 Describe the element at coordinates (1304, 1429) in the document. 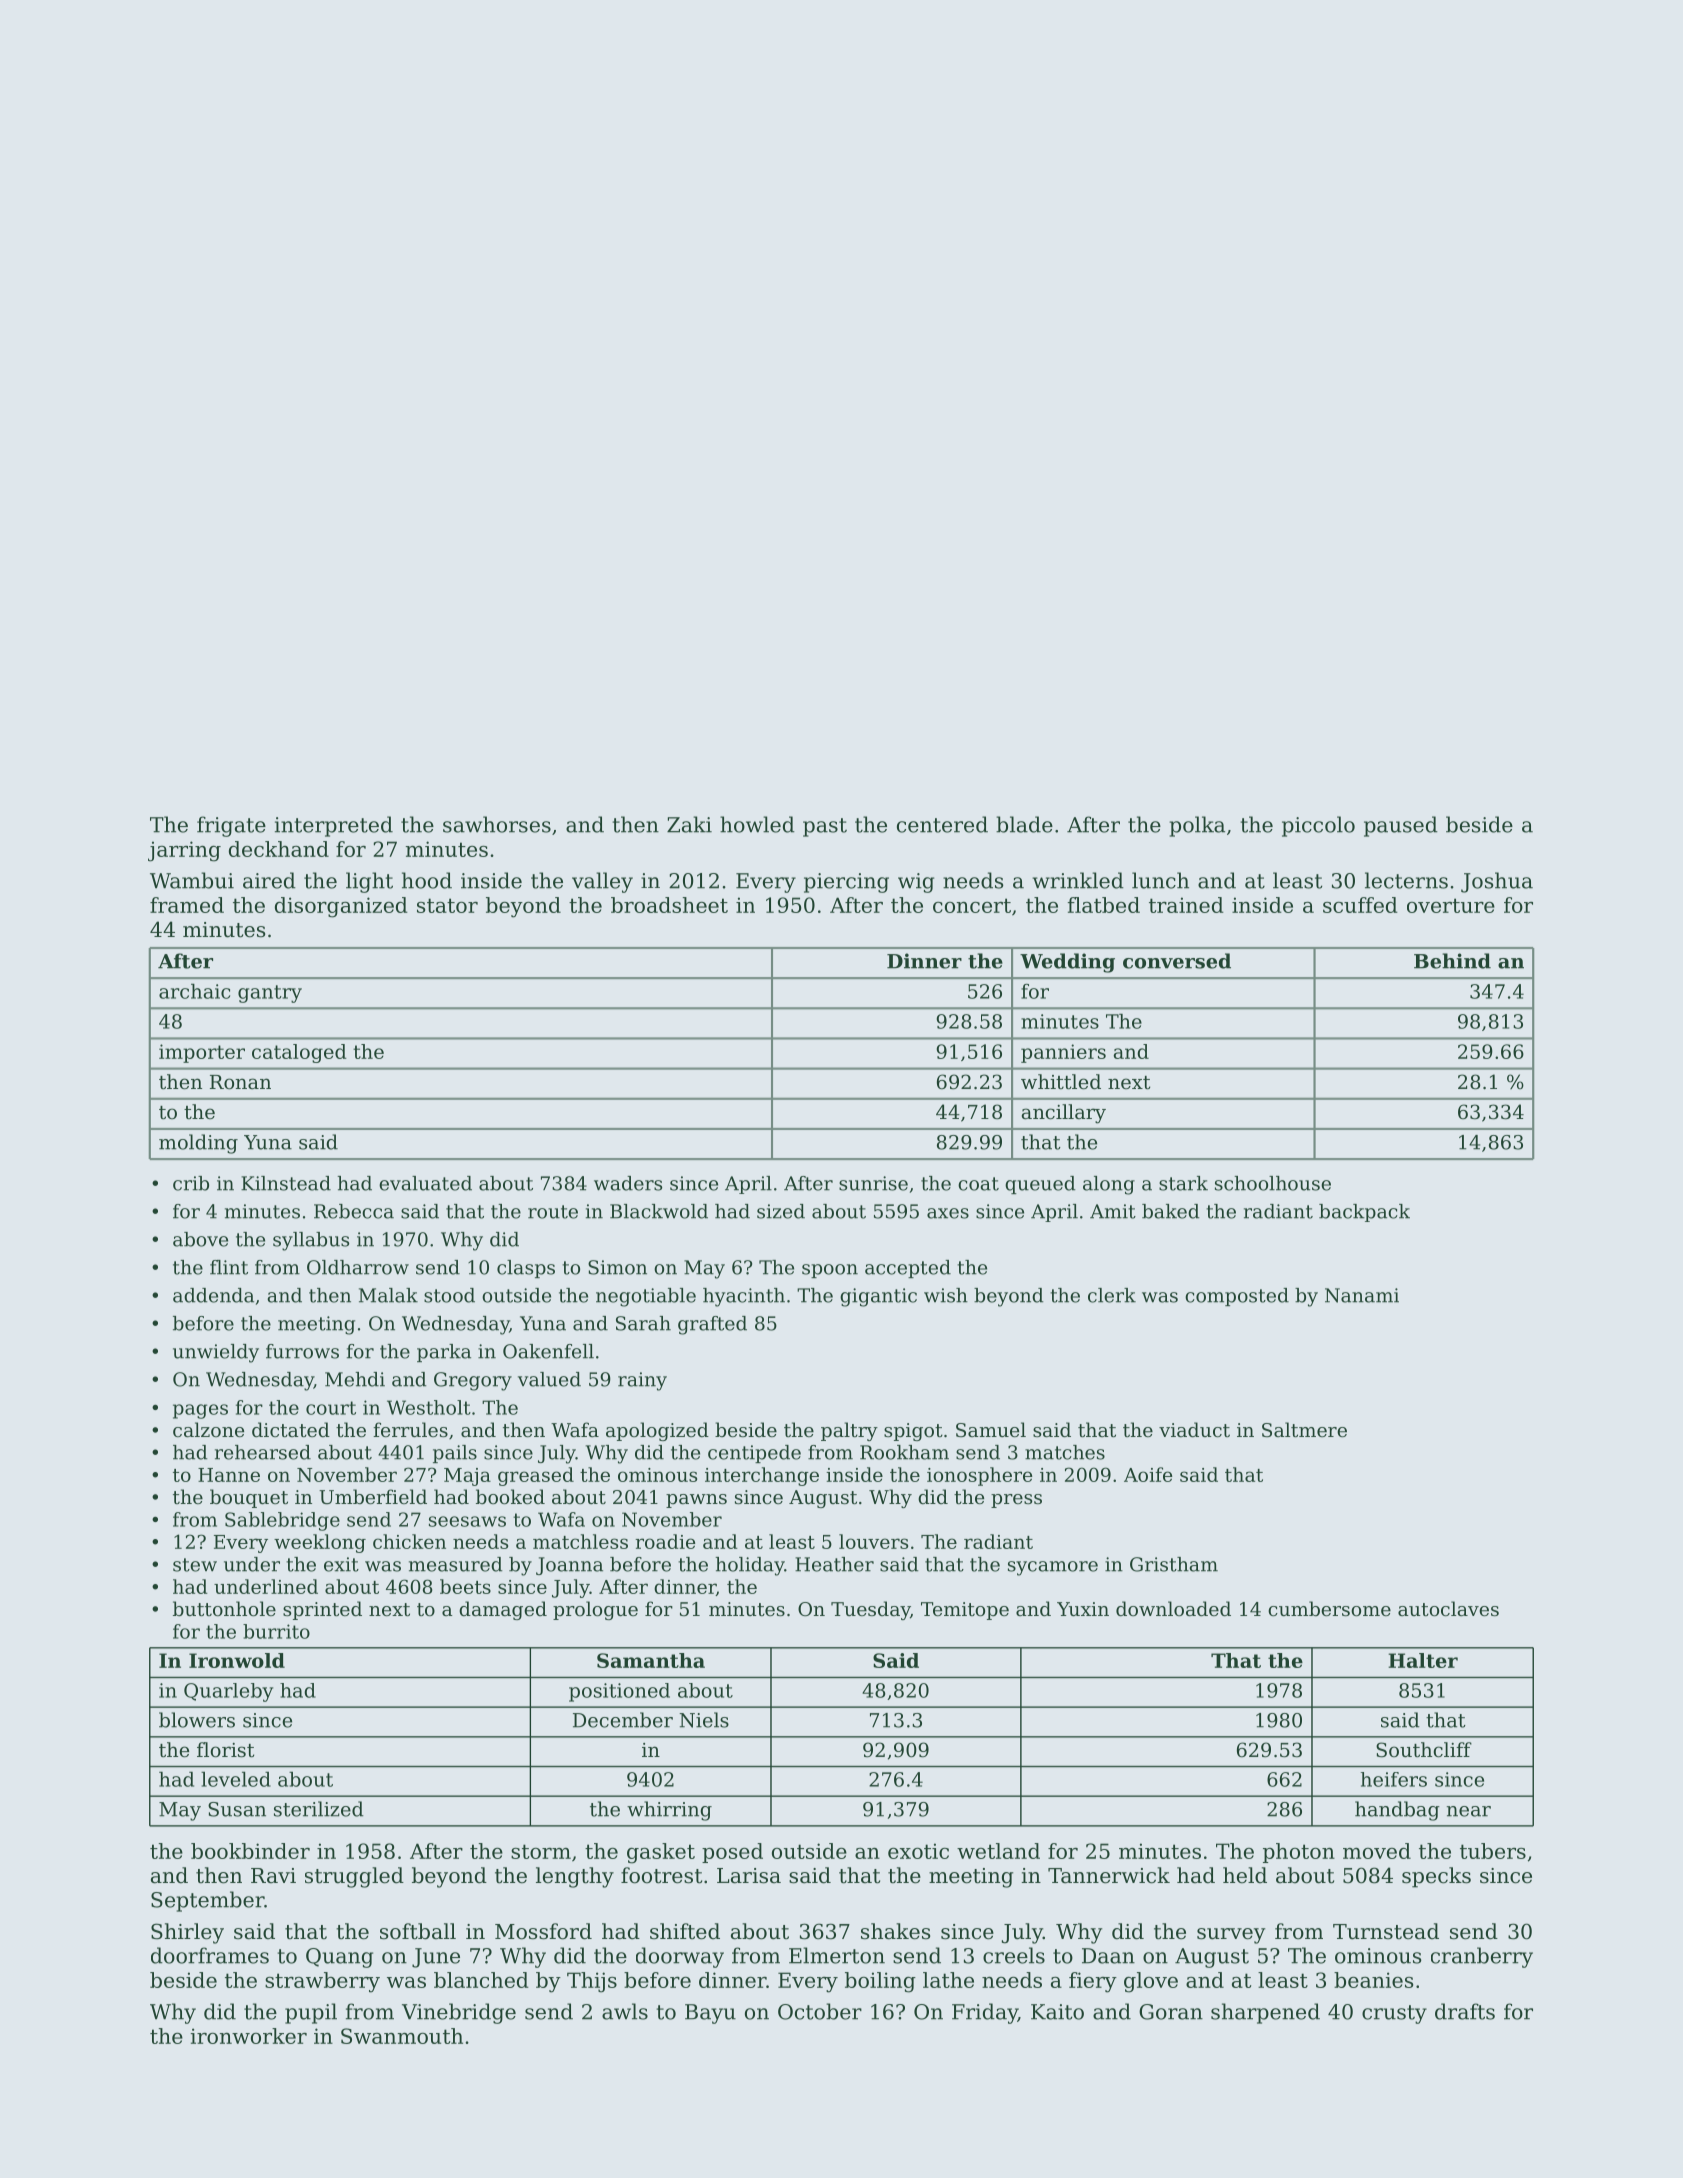

I see `Saltmere` at that location.
